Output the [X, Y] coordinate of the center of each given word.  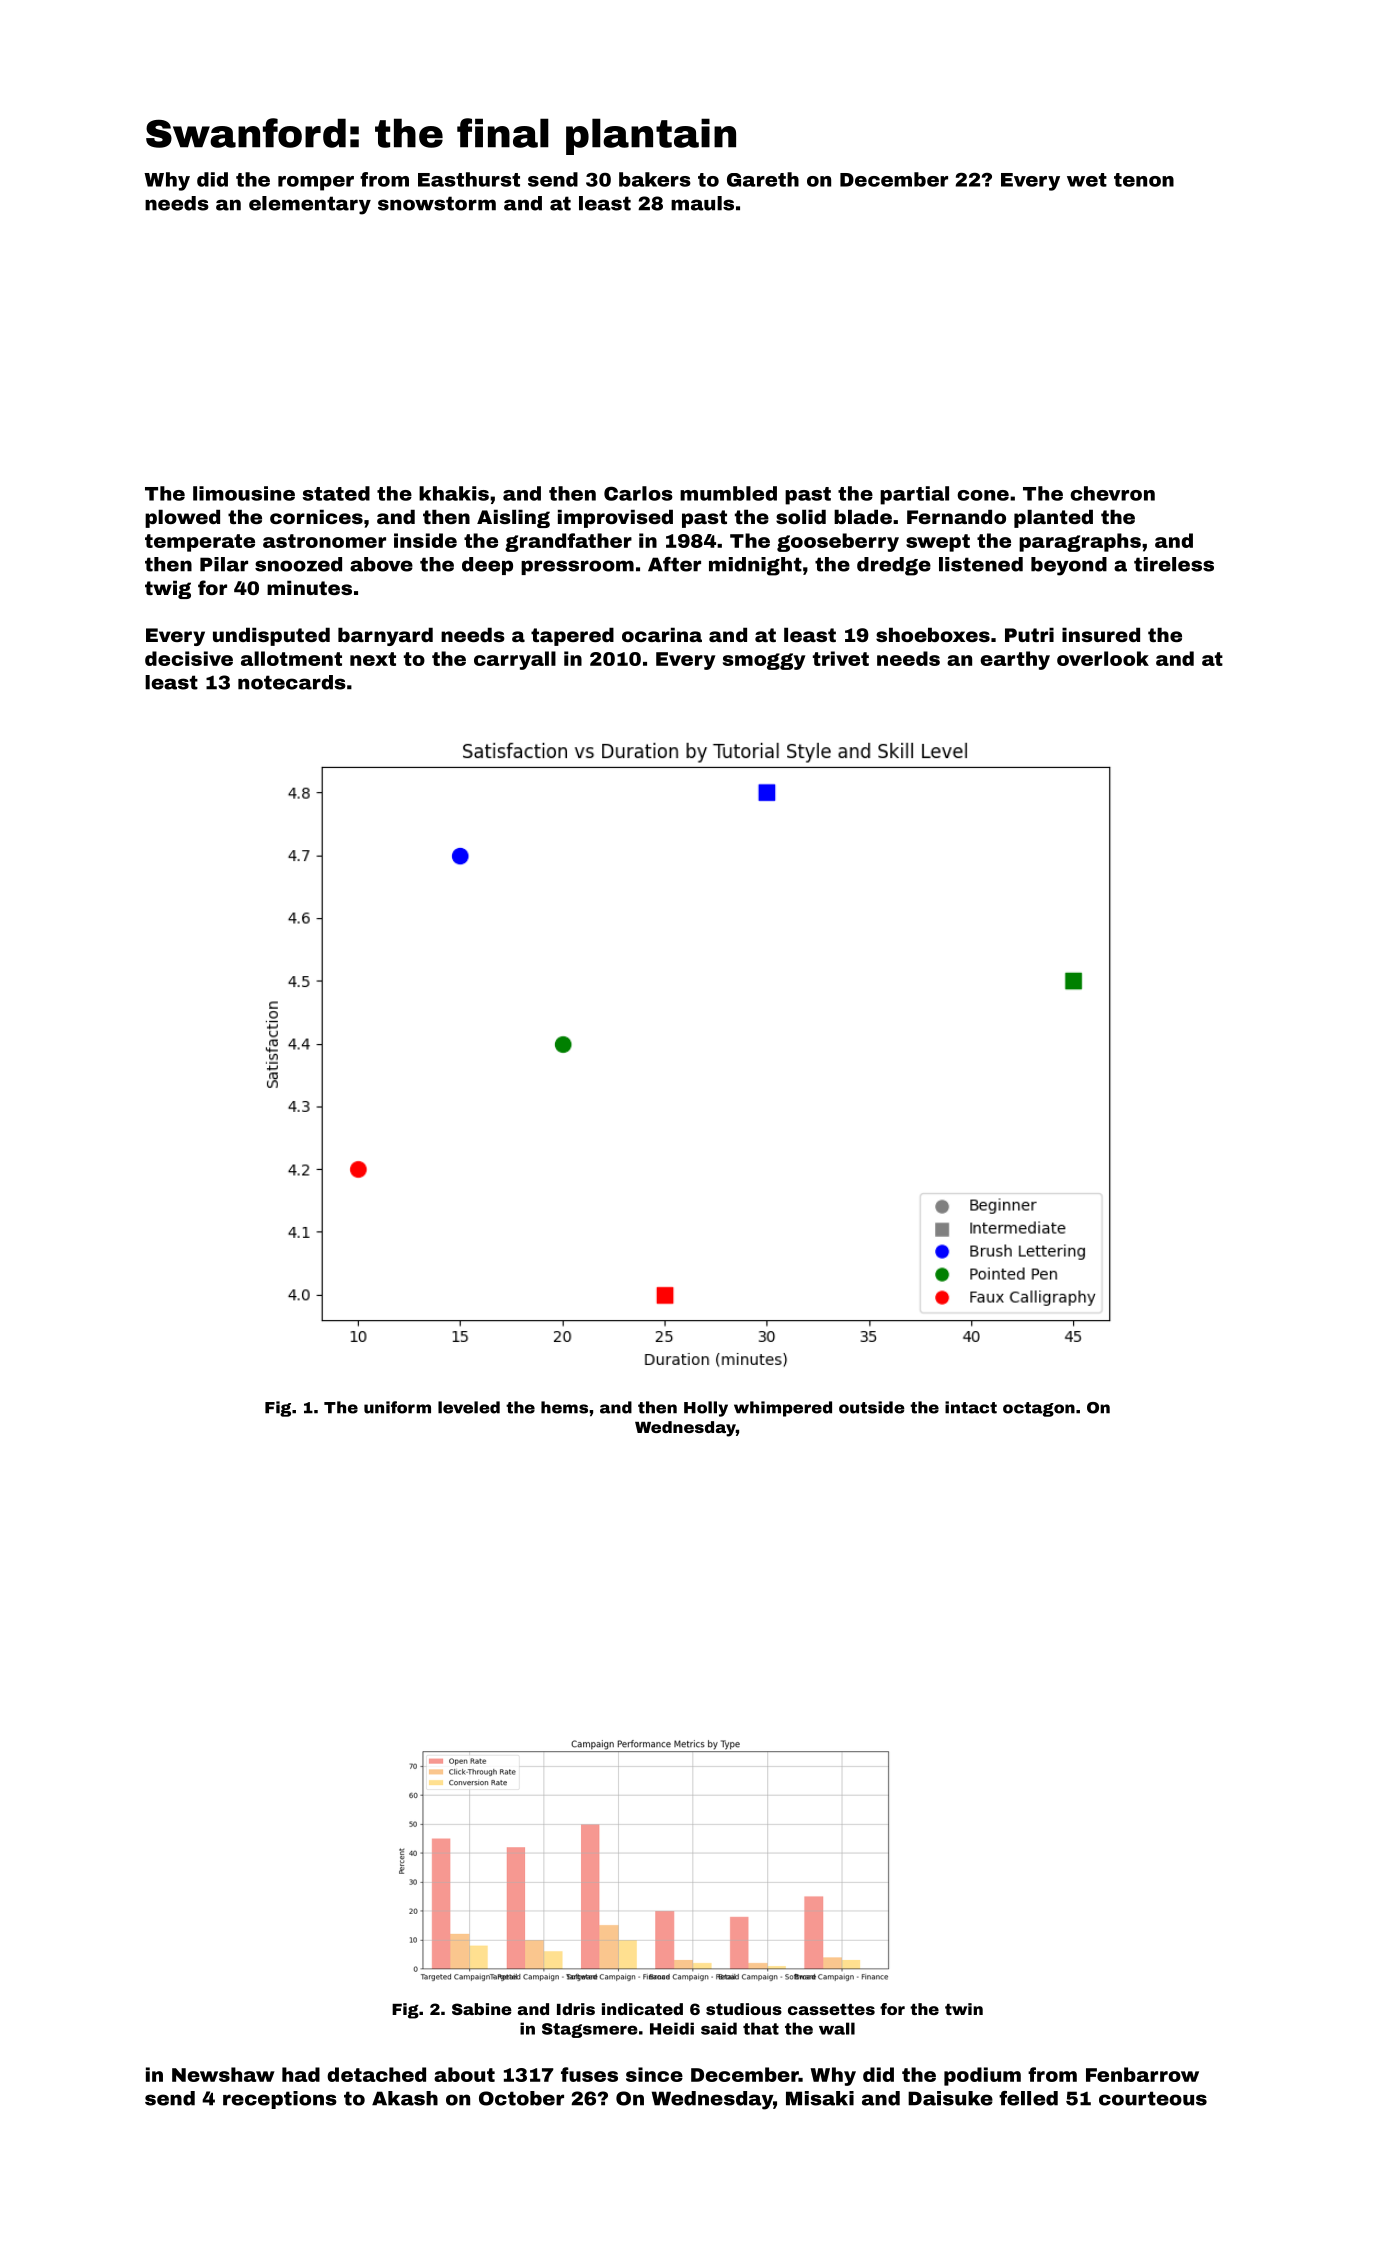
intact [971, 1407]
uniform [397, 1407]
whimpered [783, 1409]
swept [938, 543]
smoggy [764, 661]
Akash [405, 2098]
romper [316, 183]
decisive [189, 658]
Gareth [763, 179]
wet [1087, 180]
